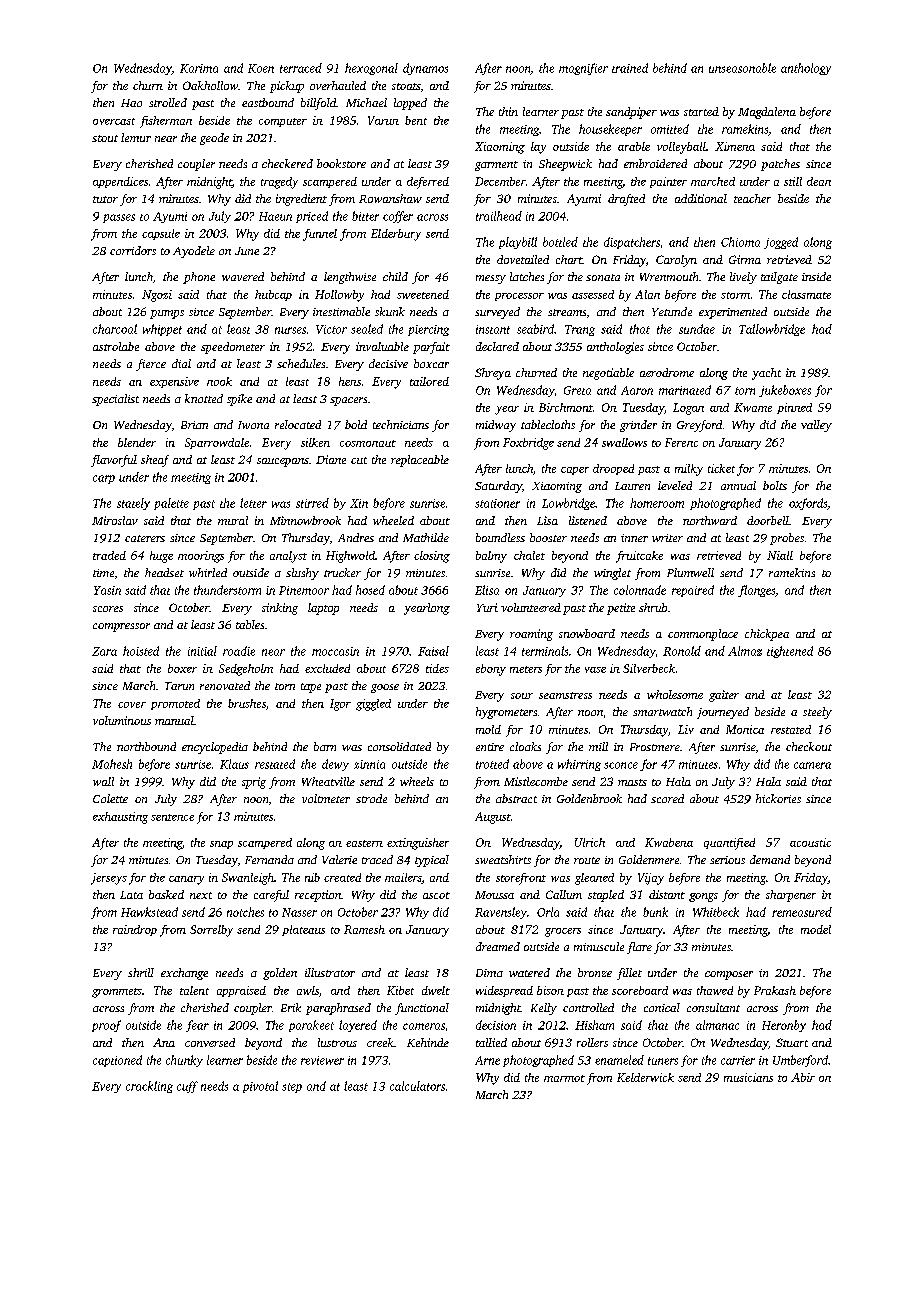 The width and height of the screenshot is (924, 1308). I want to click on playbill, so click(518, 243).
